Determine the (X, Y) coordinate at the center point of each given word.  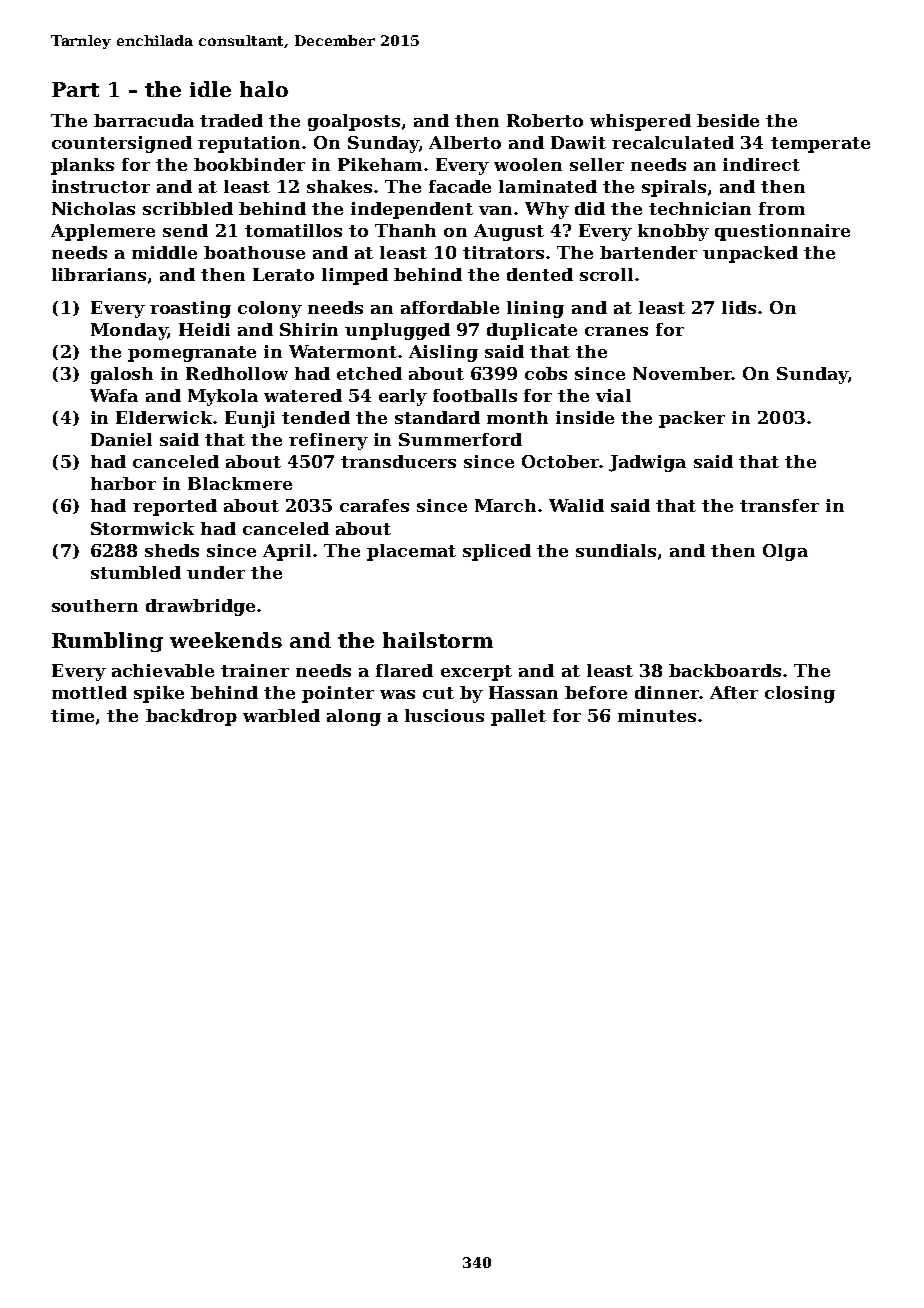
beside (728, 120)
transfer (779, 505)
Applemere (103, 232)
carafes (374, 505)
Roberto (545, 120)
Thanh (405, 230)
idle (210, 89)
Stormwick (142, 528)
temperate (820, 145)
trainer (255, 670)
